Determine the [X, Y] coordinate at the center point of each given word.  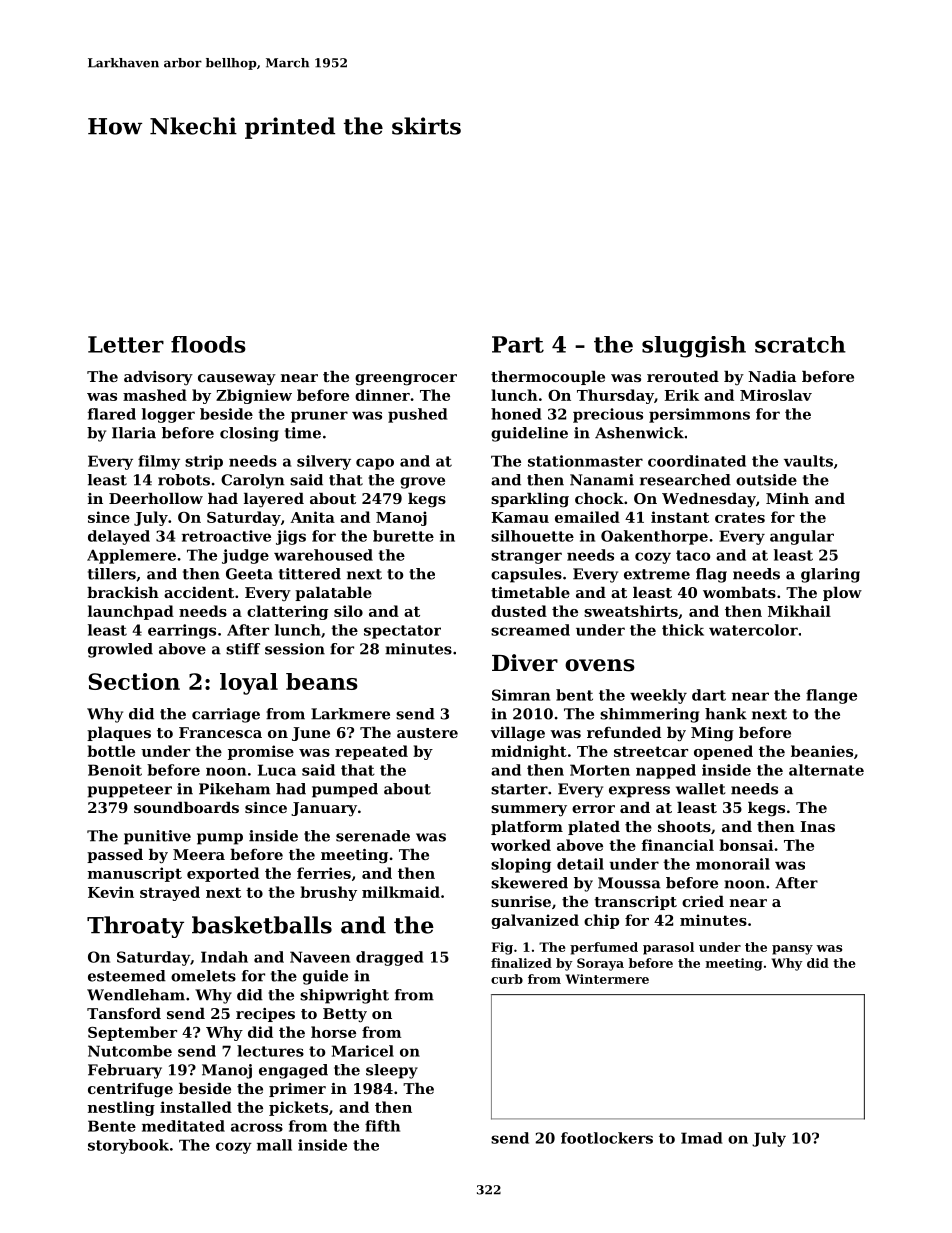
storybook [128, 1146]
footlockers [607, 1138]
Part [518, 344]
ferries [324, 873]
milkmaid [401, 892]
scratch [800, 344]
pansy [792, 950]
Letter [126, 344]
